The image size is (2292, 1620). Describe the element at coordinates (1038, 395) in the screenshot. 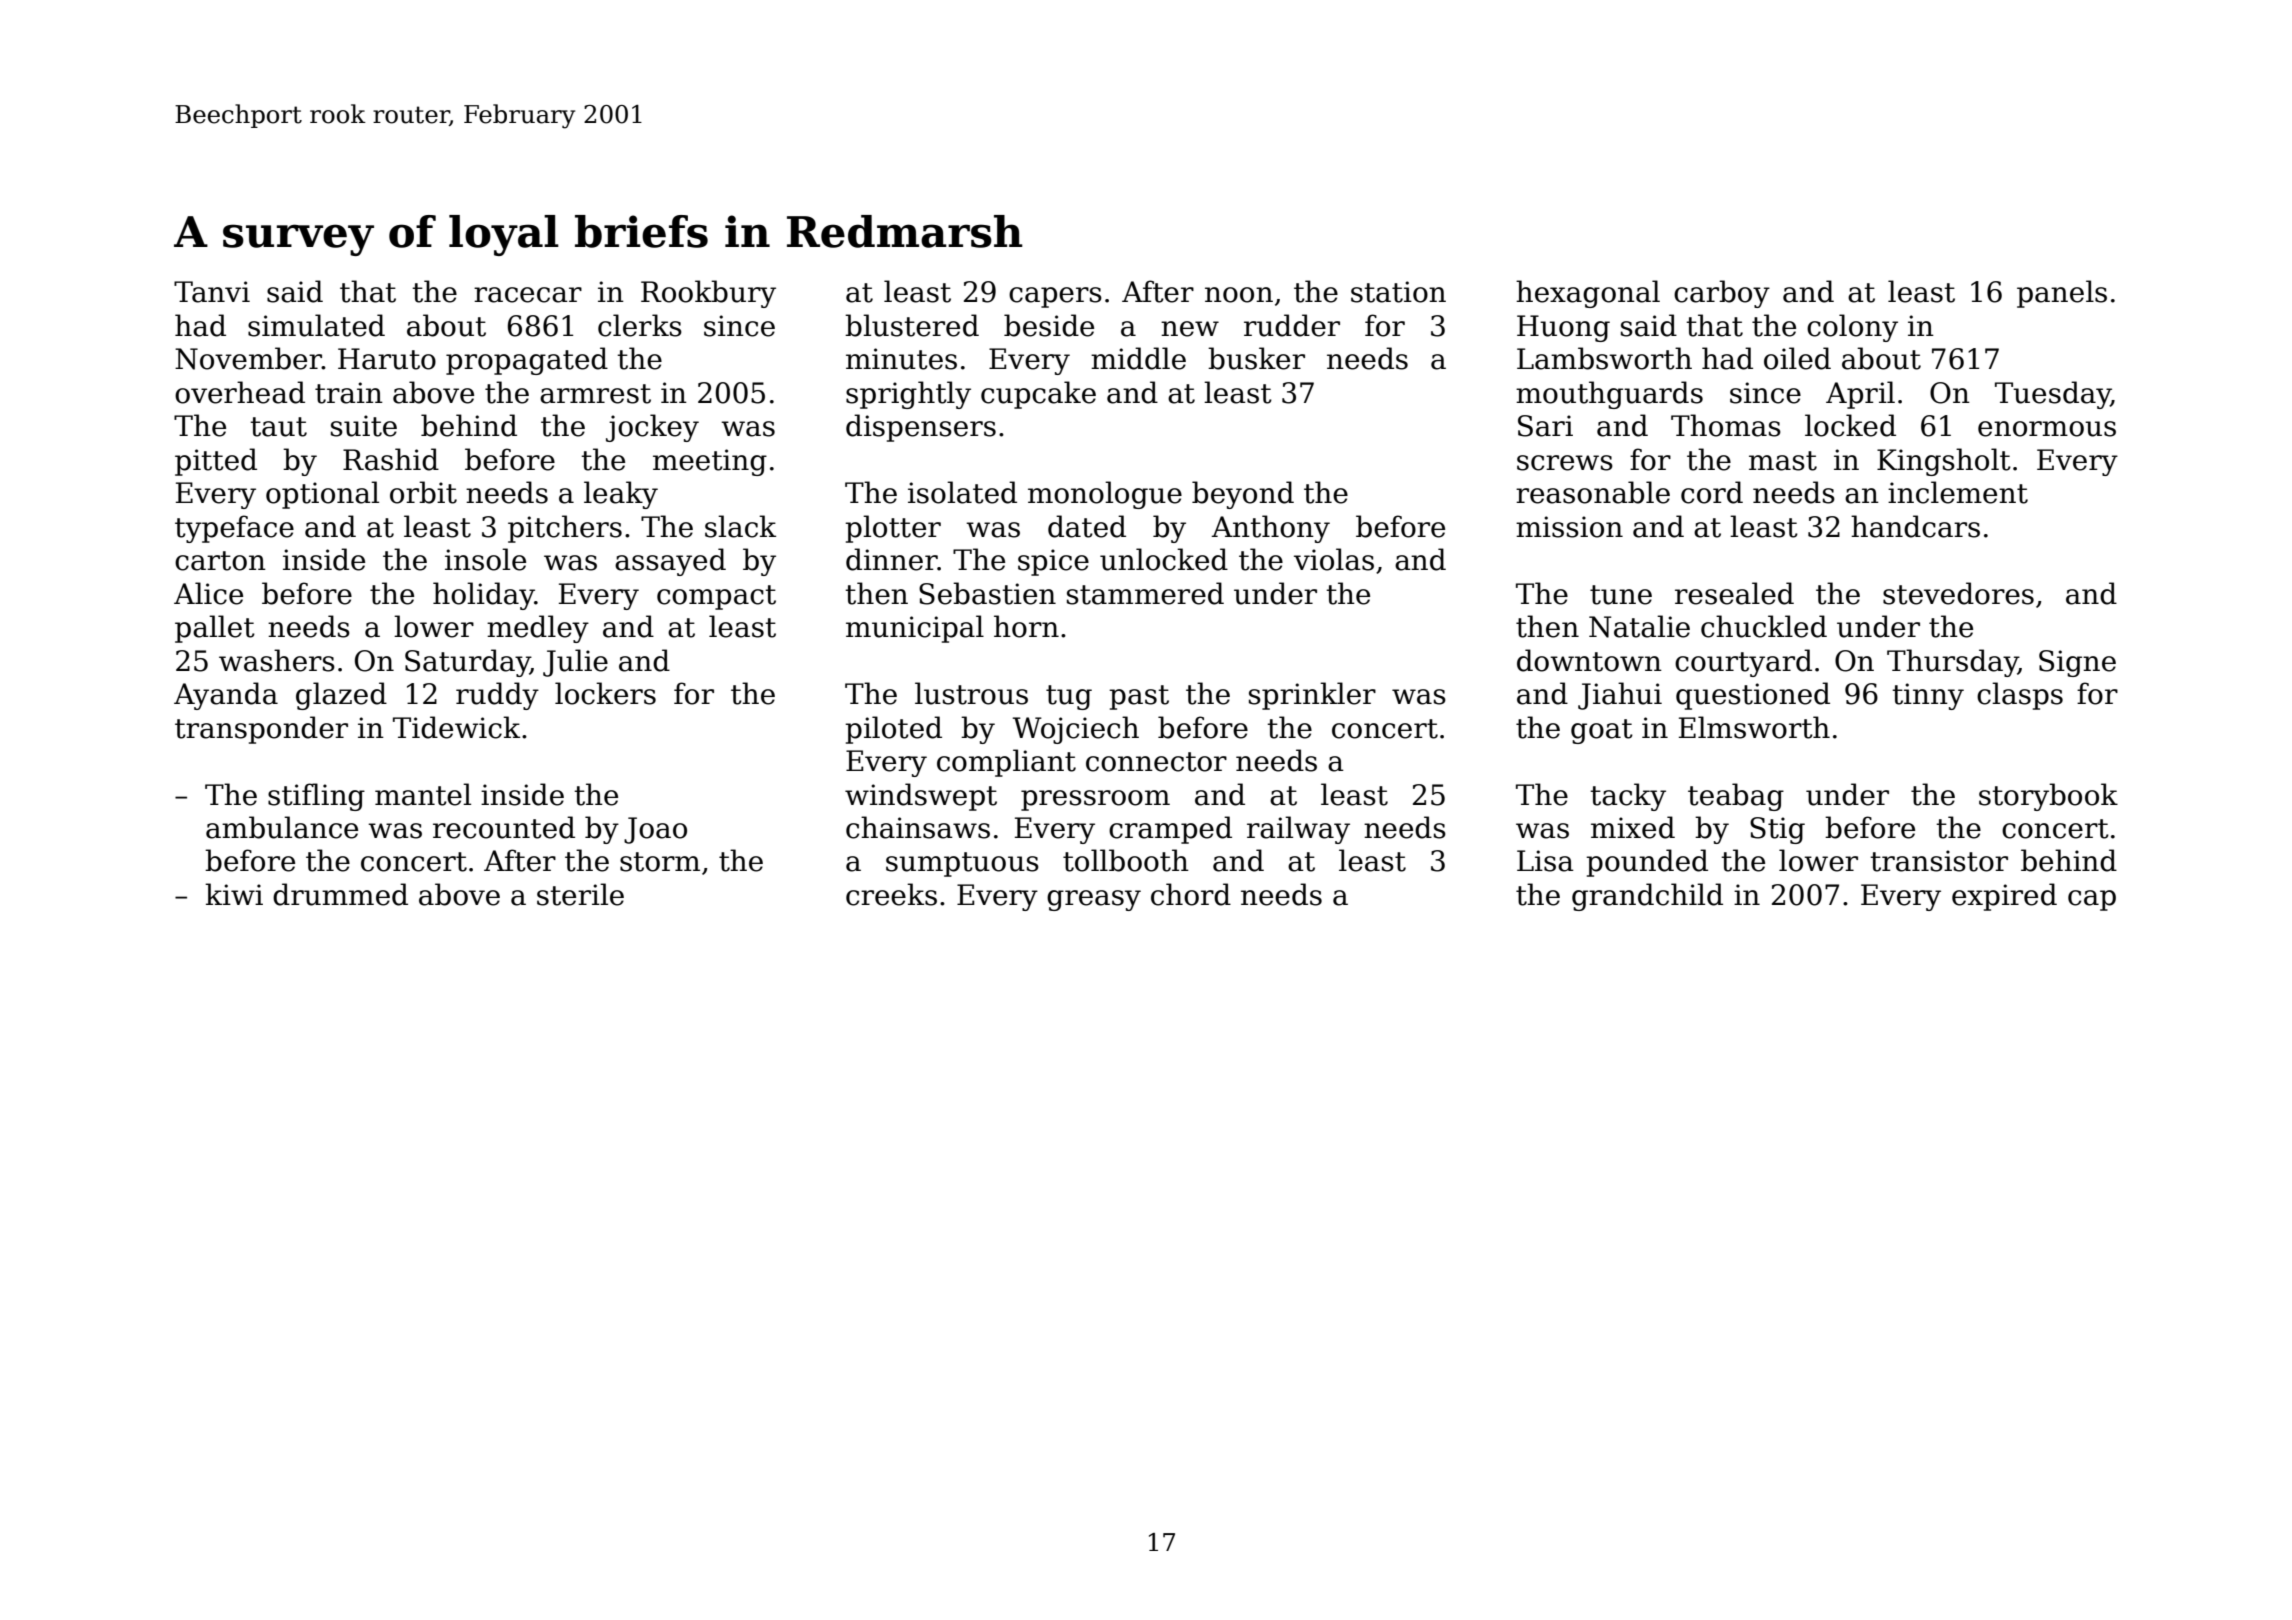

I see `cupcake` at that location.
